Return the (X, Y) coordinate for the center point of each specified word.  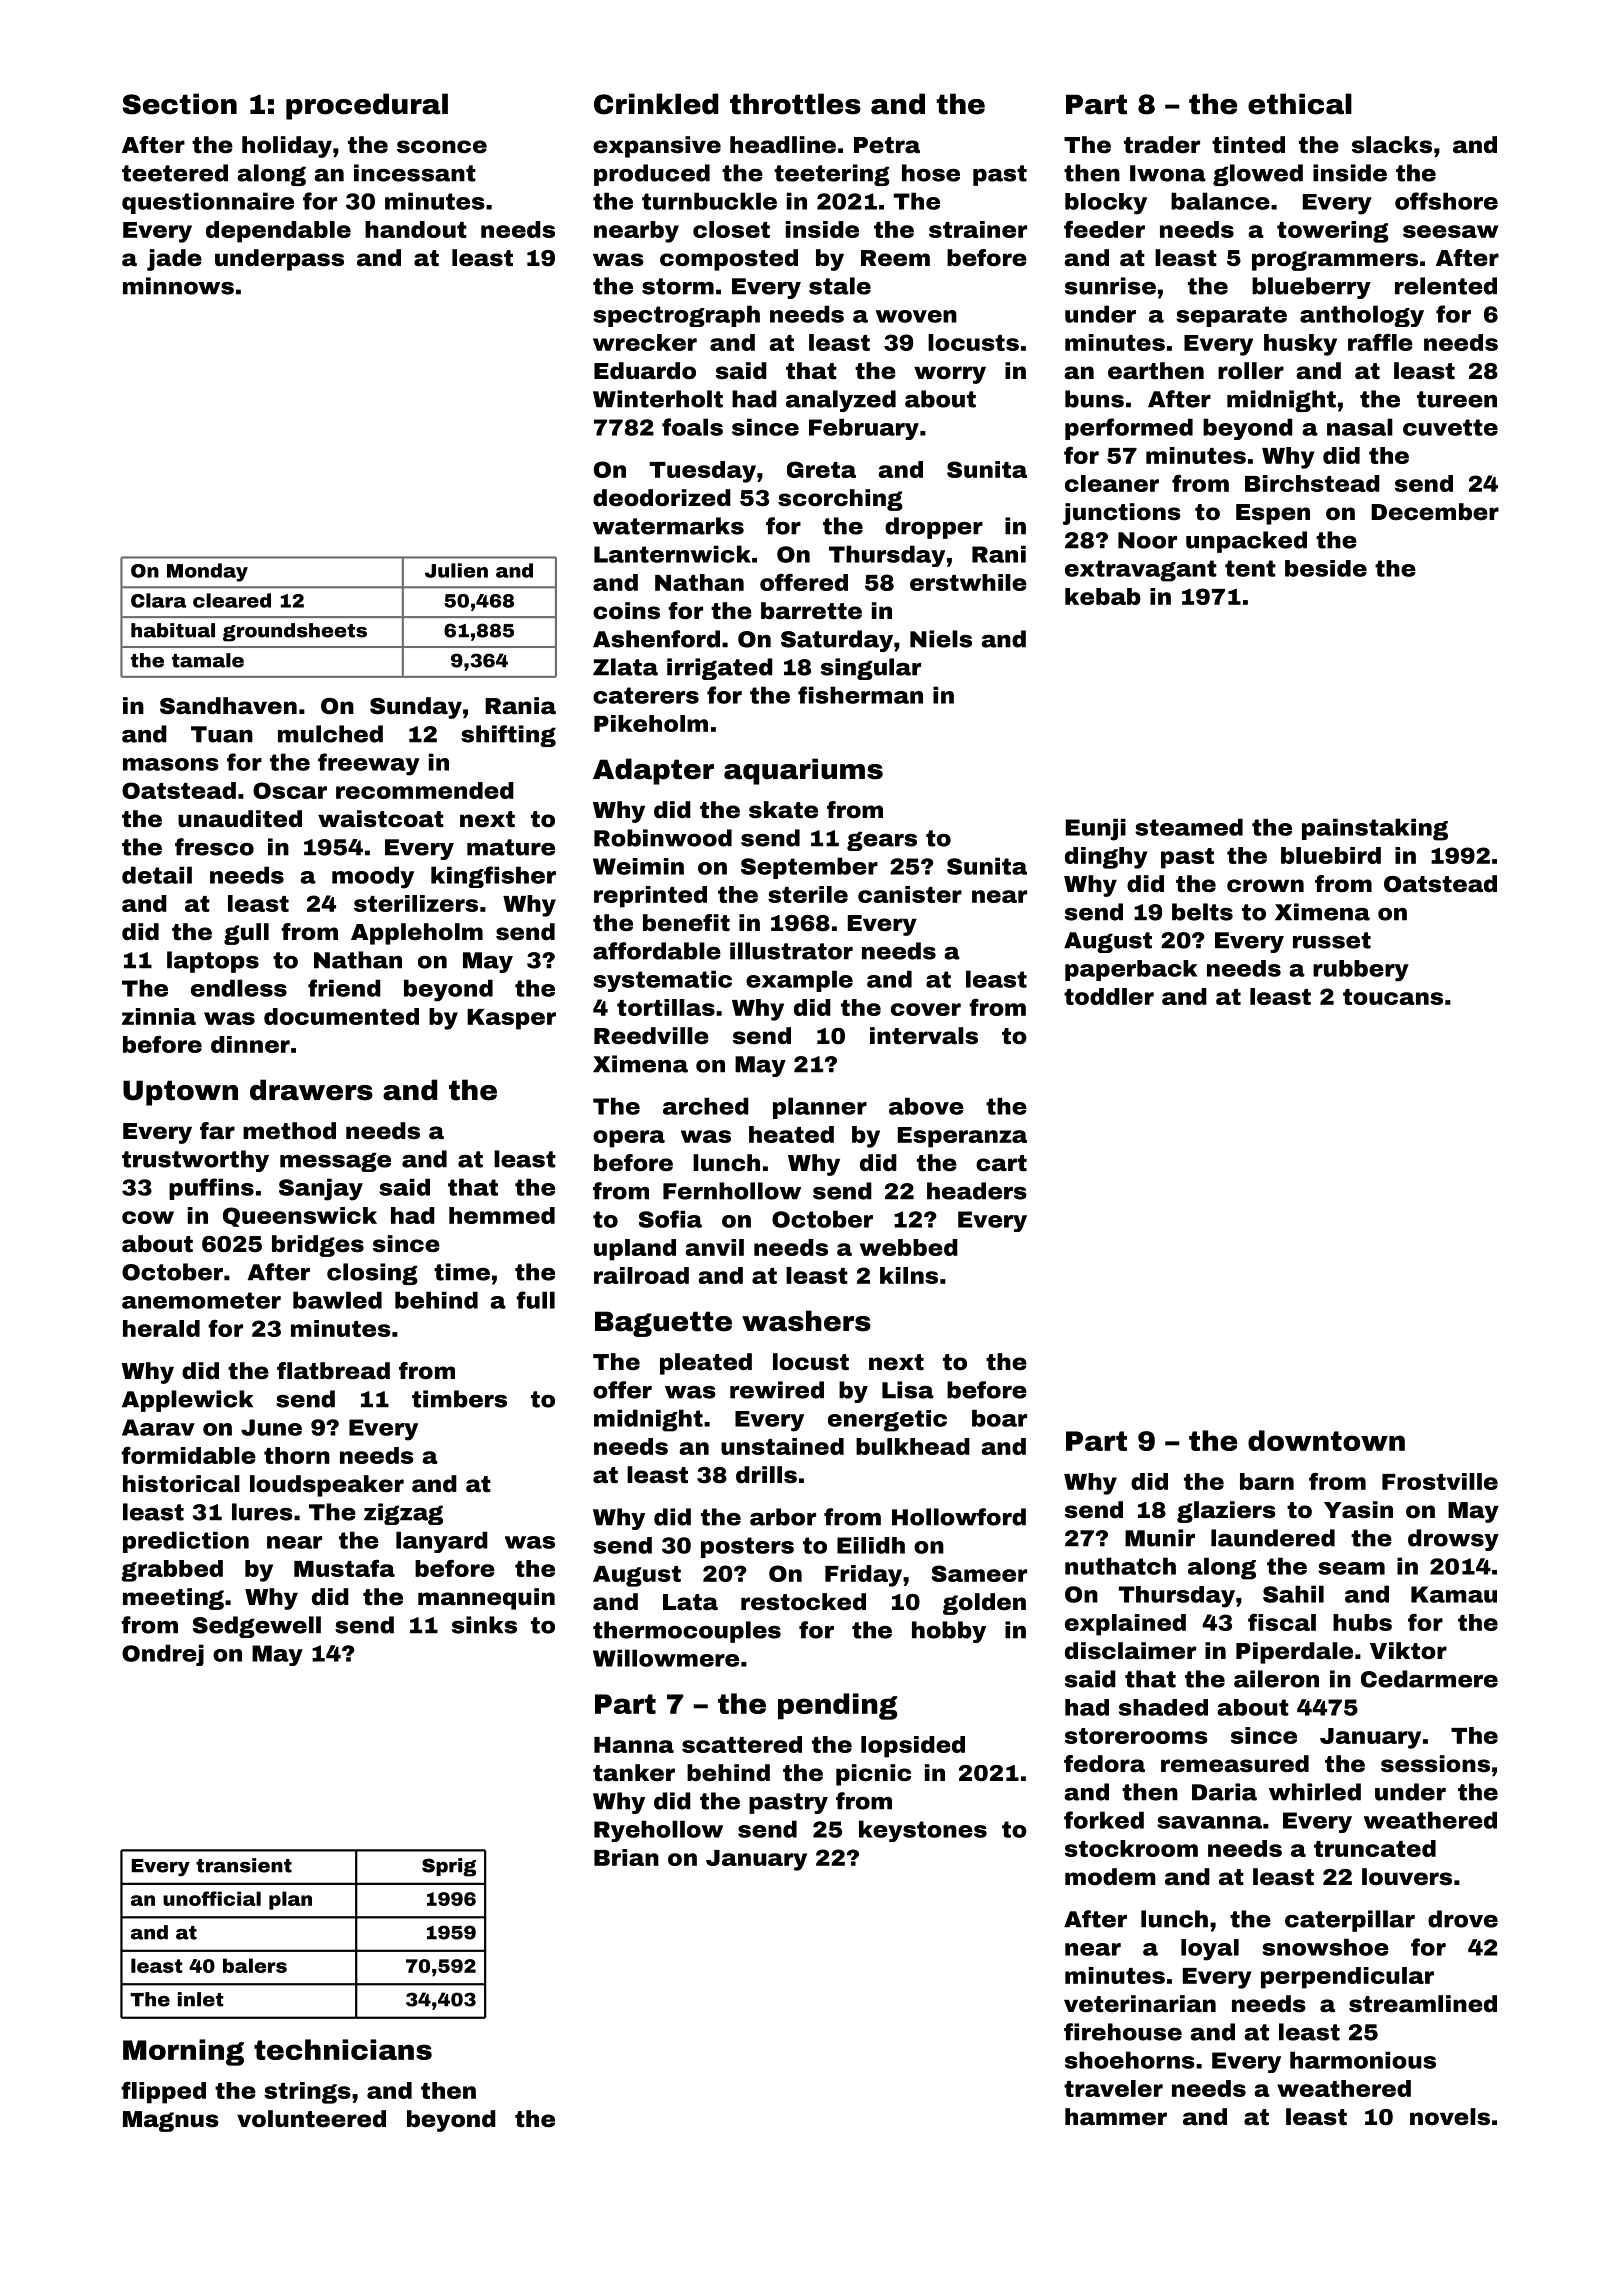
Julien (456, 570)
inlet (201, 1999)
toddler (1109, 996)
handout (416, 229)
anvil (714, 1247)
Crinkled (656, 104)
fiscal (1282, 1622)
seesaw (1450, 231)
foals (692, 427)
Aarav (158, 1427)
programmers (1335, 261)
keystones (923, 1831)
